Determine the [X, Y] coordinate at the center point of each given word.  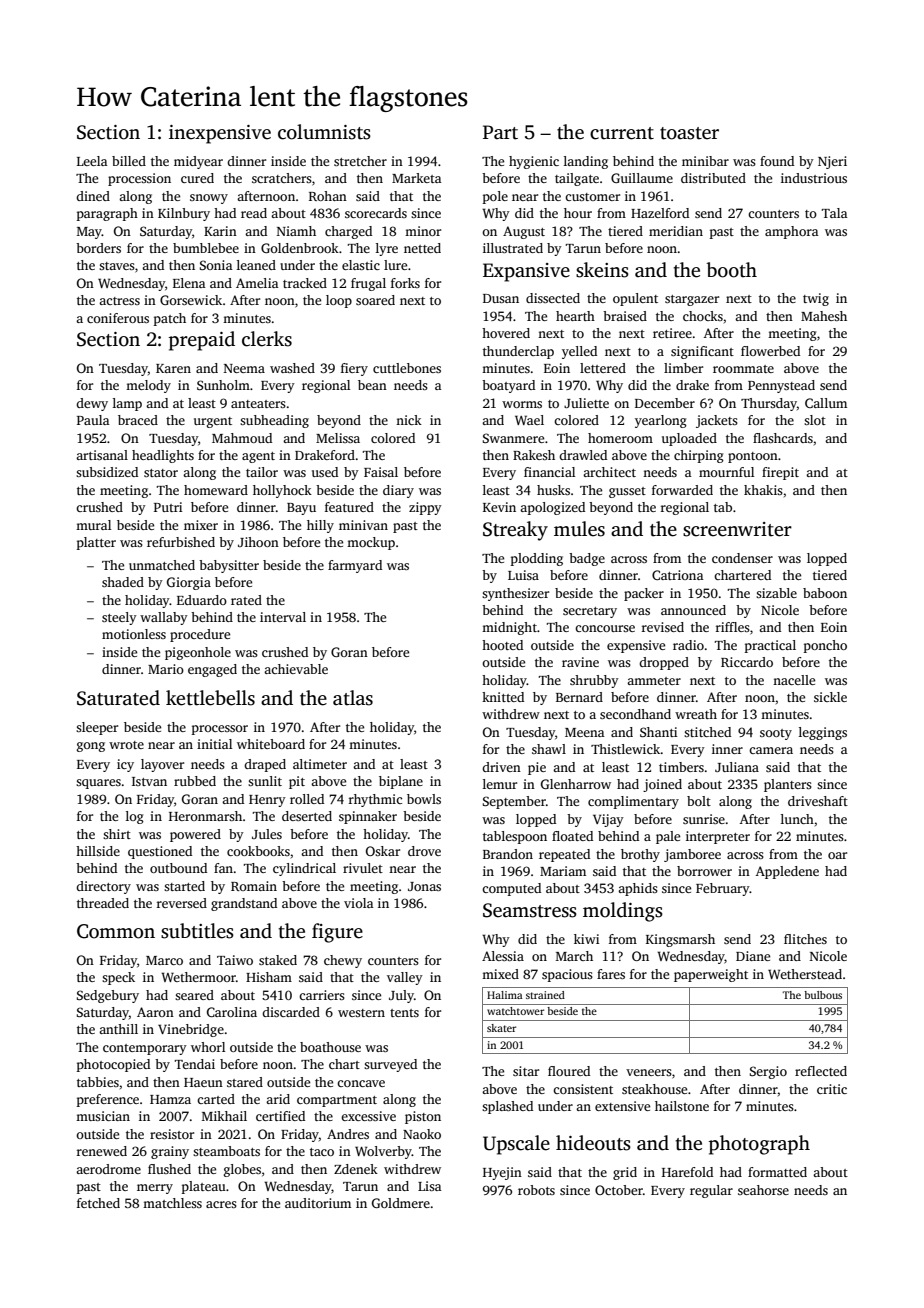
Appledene [787, 872]
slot [815, 420]
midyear [198, 162]
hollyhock [282, 491]
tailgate [577, 179]
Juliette [586, 403]
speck [118, 978]
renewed [102, 1151]
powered [195, 835]
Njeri [832, 162]
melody [148, 386]
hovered [506, 333]
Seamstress [530, 910]
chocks [703, 316]
